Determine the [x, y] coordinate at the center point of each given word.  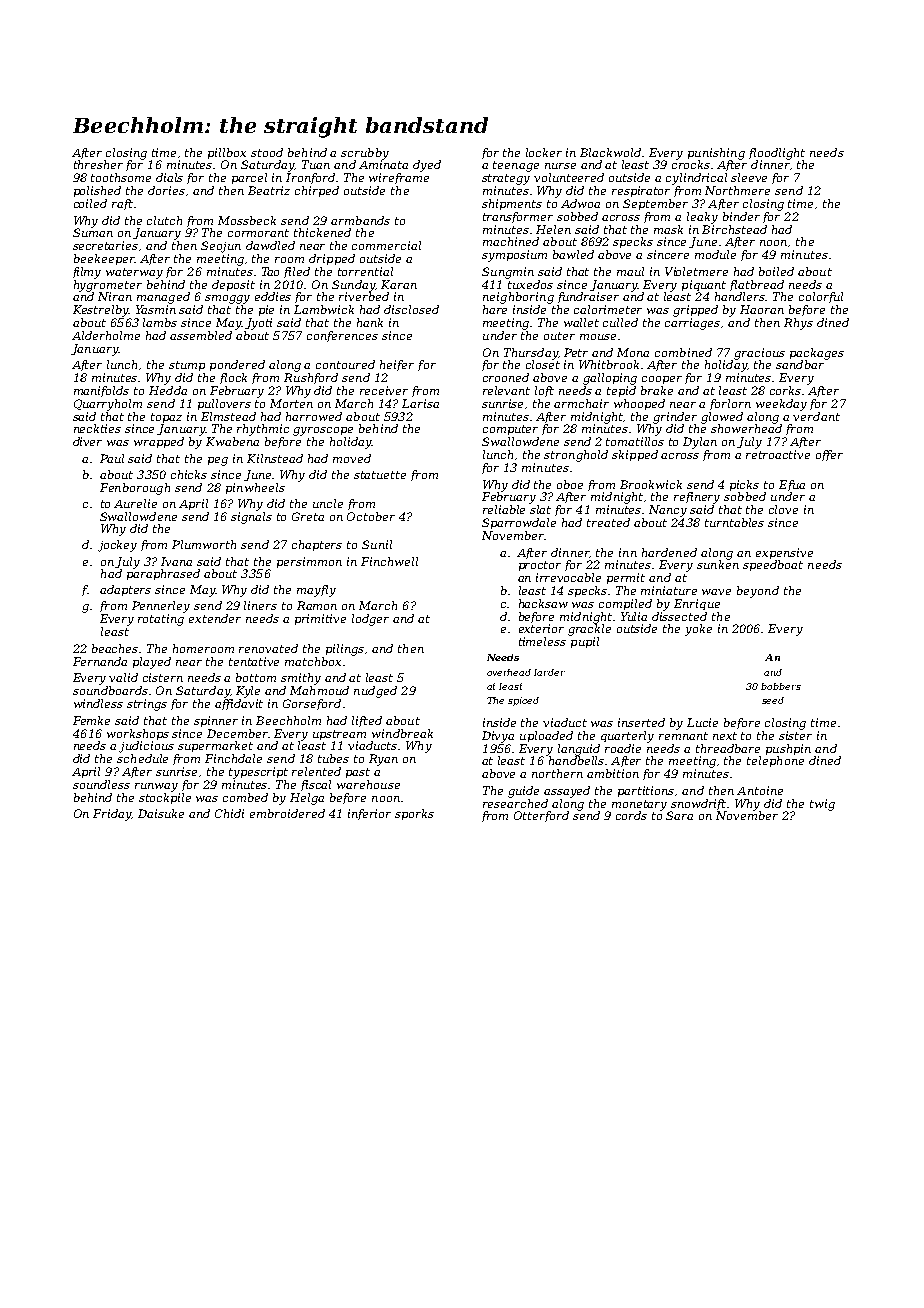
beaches [116, 648]
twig [822, 805]
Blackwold [610, 152]
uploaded [546, 736]
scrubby [365, 154]
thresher [98, 164]
